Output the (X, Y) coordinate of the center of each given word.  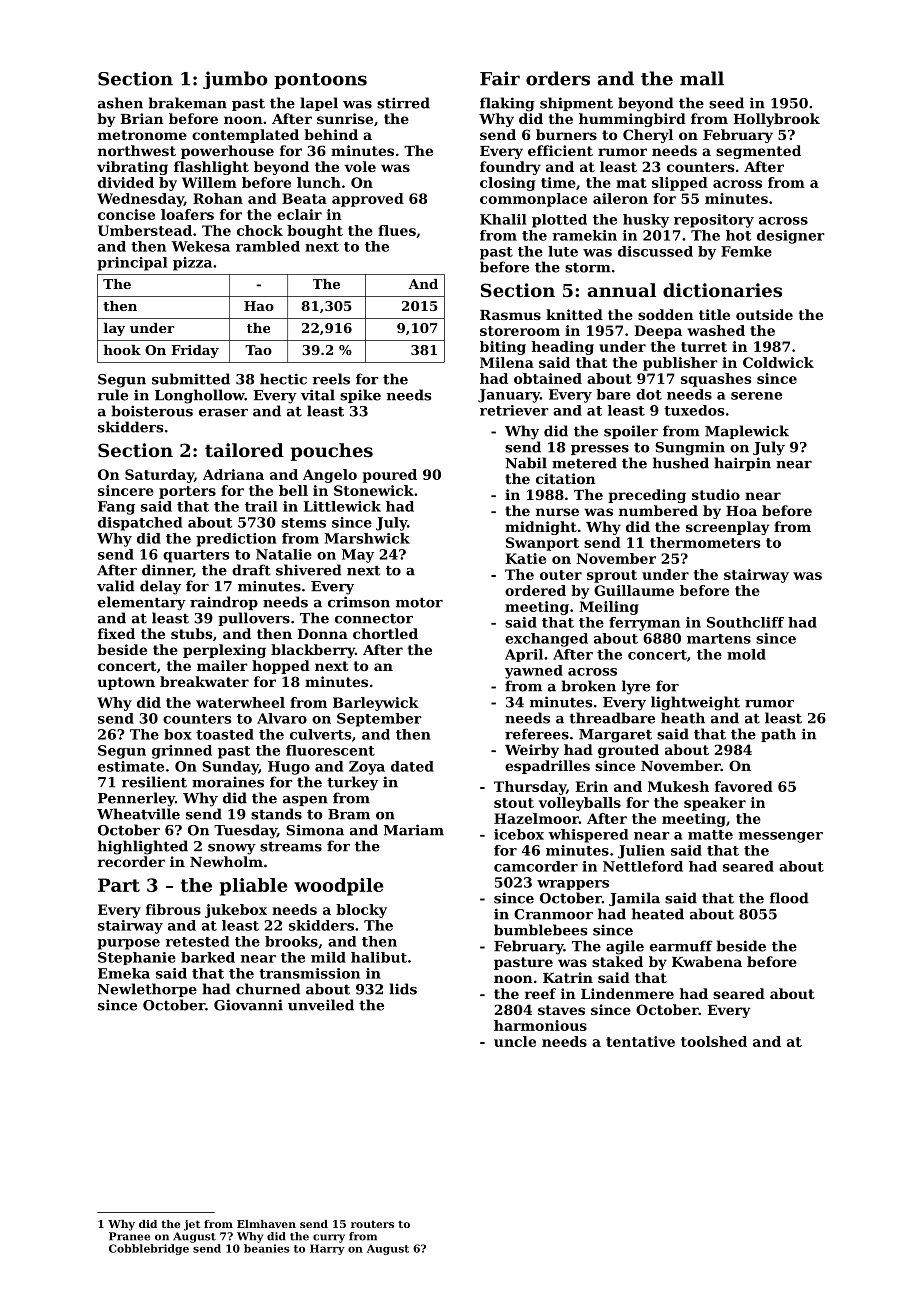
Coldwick (778, 362)
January (509, 396)
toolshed (714, 1041)
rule (112, 395)
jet (192, 1225)
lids (403, 989)
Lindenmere (627, 993)
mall (702, 78)
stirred (403, 103)
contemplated (245, 136)
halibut (379, 957)
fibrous (173, 909)
